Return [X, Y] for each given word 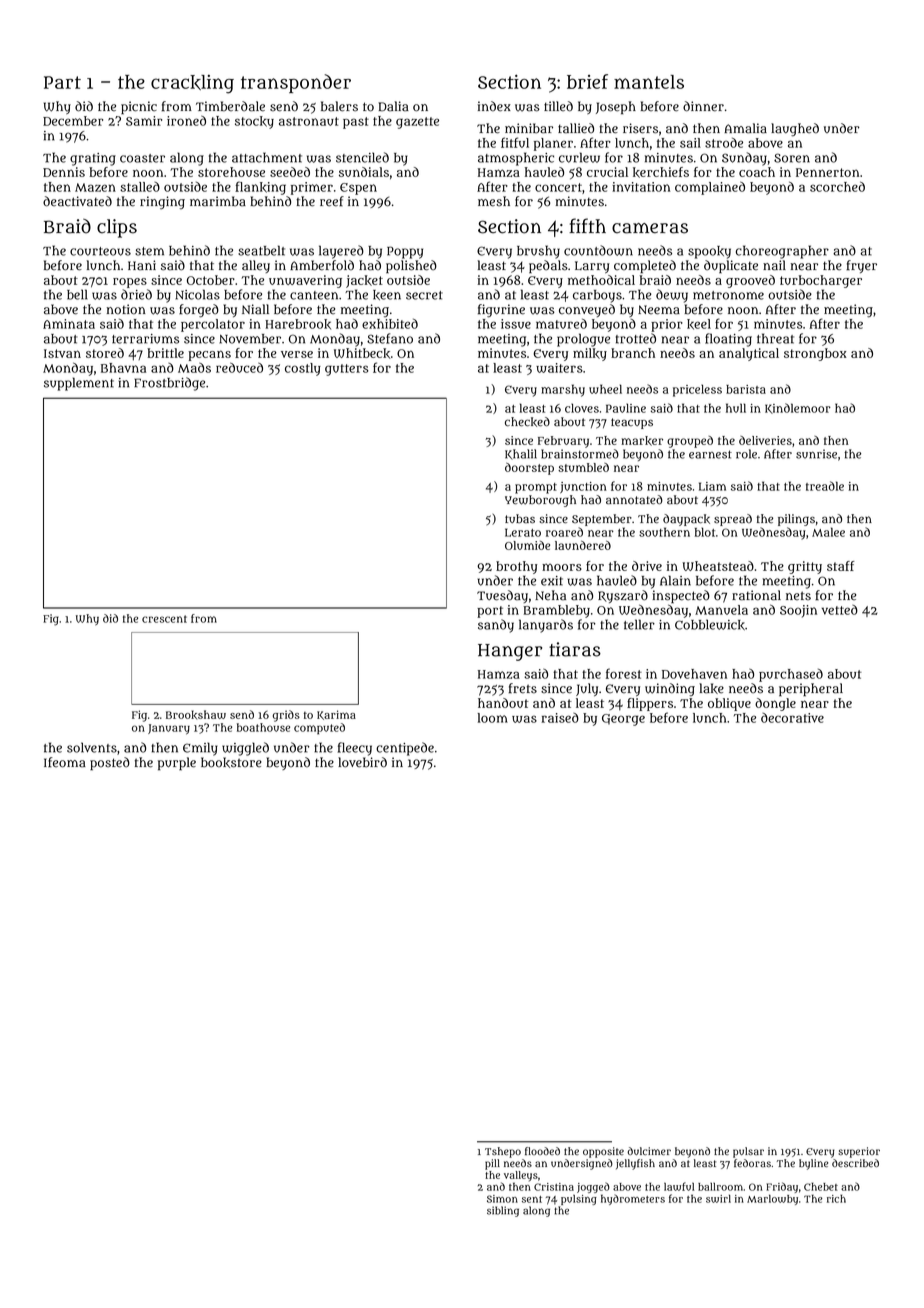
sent [532, 1199]
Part [62, 82]
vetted [840, 610]
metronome [728, 295]
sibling [503, 1211]
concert [558, 187]
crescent [164, 619]
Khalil [521, 454]
